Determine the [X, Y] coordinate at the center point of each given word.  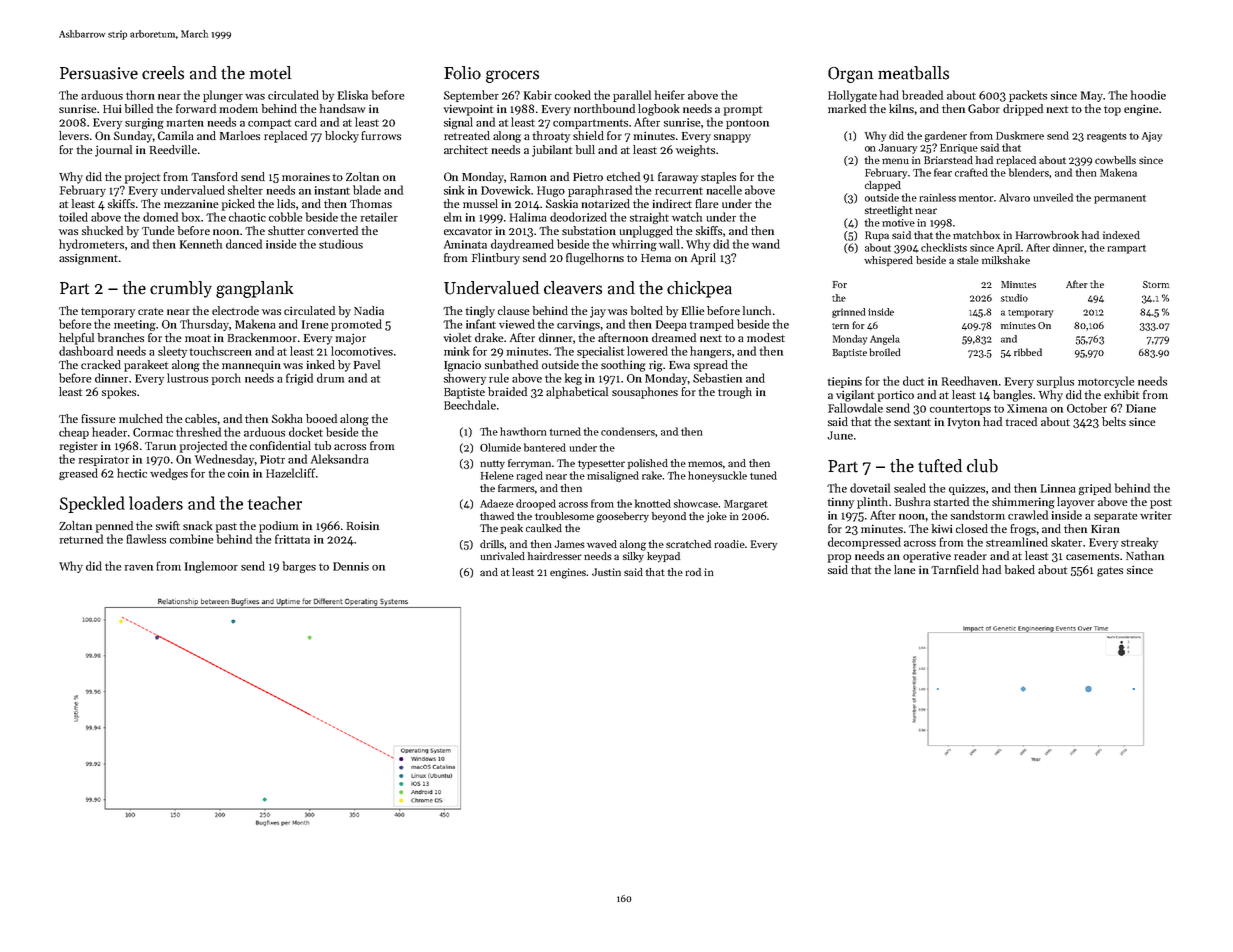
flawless [146, 539]
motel [270, 73]
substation [589, 230]
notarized [606, 203]
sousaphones [645, 393]
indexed [1121, 235]
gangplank [254, 289]
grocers [512, 76]
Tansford [214, 176]
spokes [119, 393]
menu [895, 161]
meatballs [913, 73]
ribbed [1028, 352]
